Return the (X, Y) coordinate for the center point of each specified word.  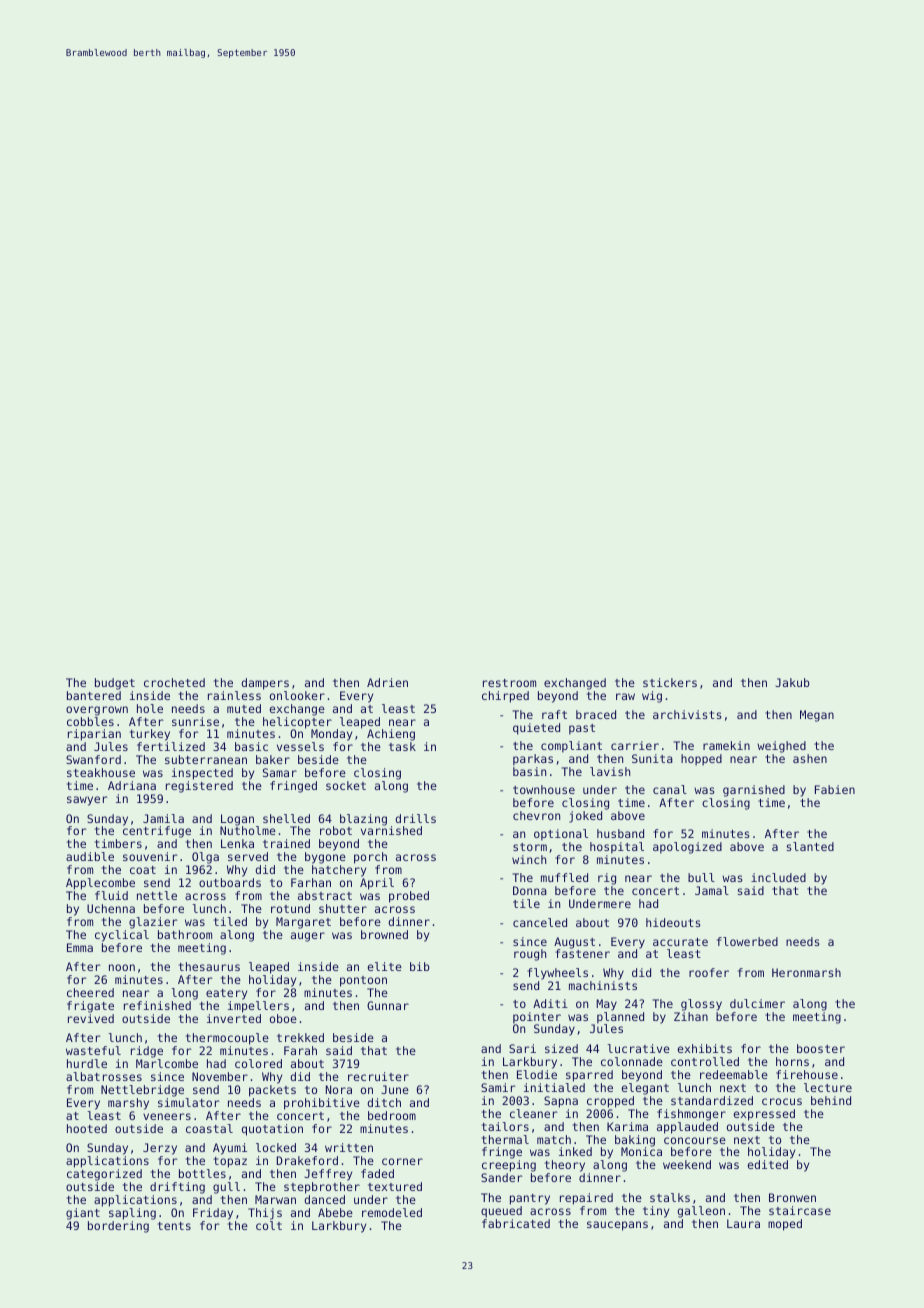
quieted (536, 729)
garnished (754, 791)
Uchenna (111, 908)
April (377, 884)
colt (269, 1225)
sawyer (87, 801)
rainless (234, 695)
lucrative (638, 1048)
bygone (325, 858)
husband (620, 833)
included (778, 877)
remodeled (392, 1212)
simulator (189, 1102)
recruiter (378, 1076)
